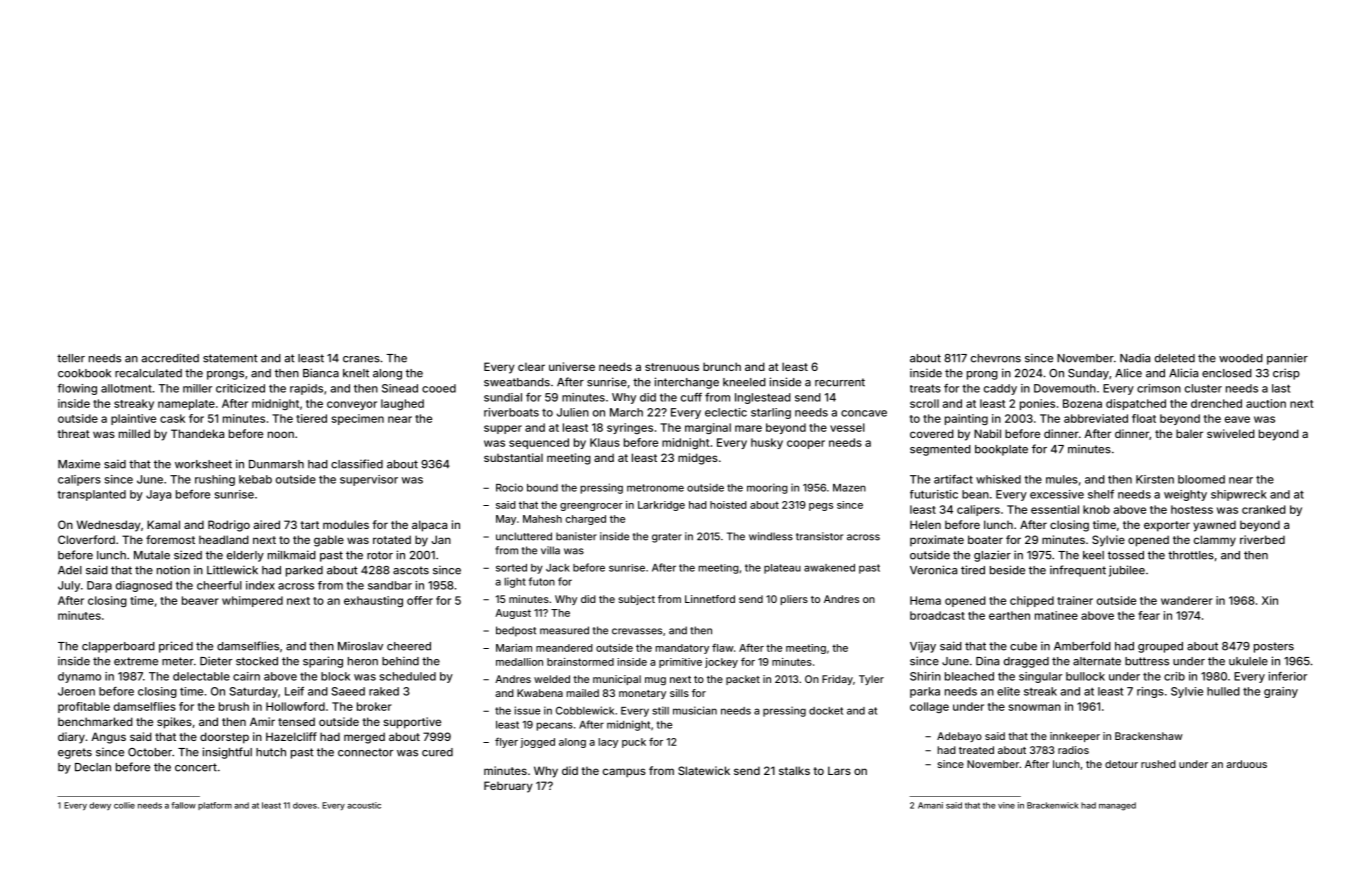  What do you see at coordinates (1287, 359) in the page?
I see `pannier` at bounding box center [1287, 359].
